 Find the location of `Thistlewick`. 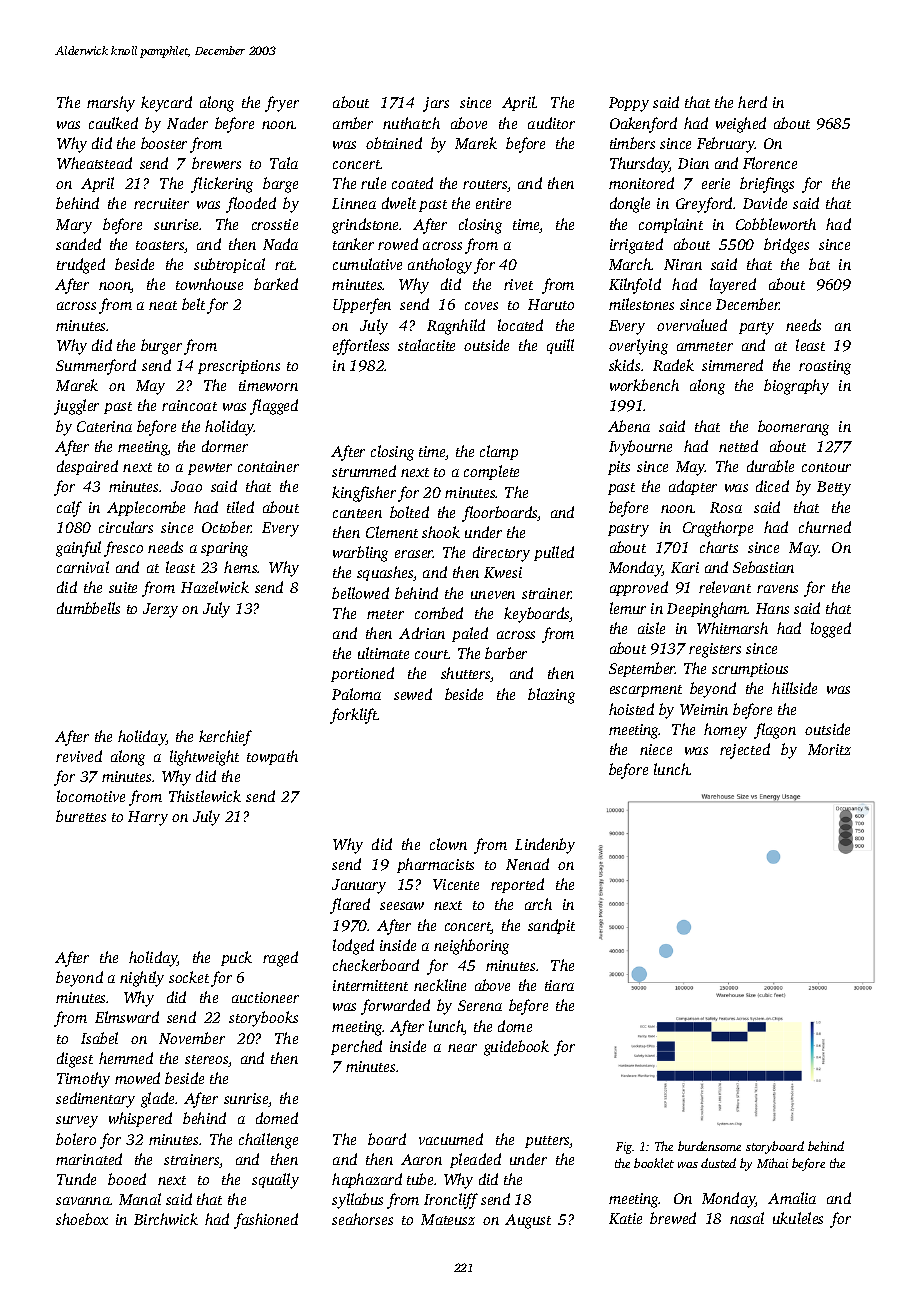

Thistlewick is located at coordinates (205, 796).
